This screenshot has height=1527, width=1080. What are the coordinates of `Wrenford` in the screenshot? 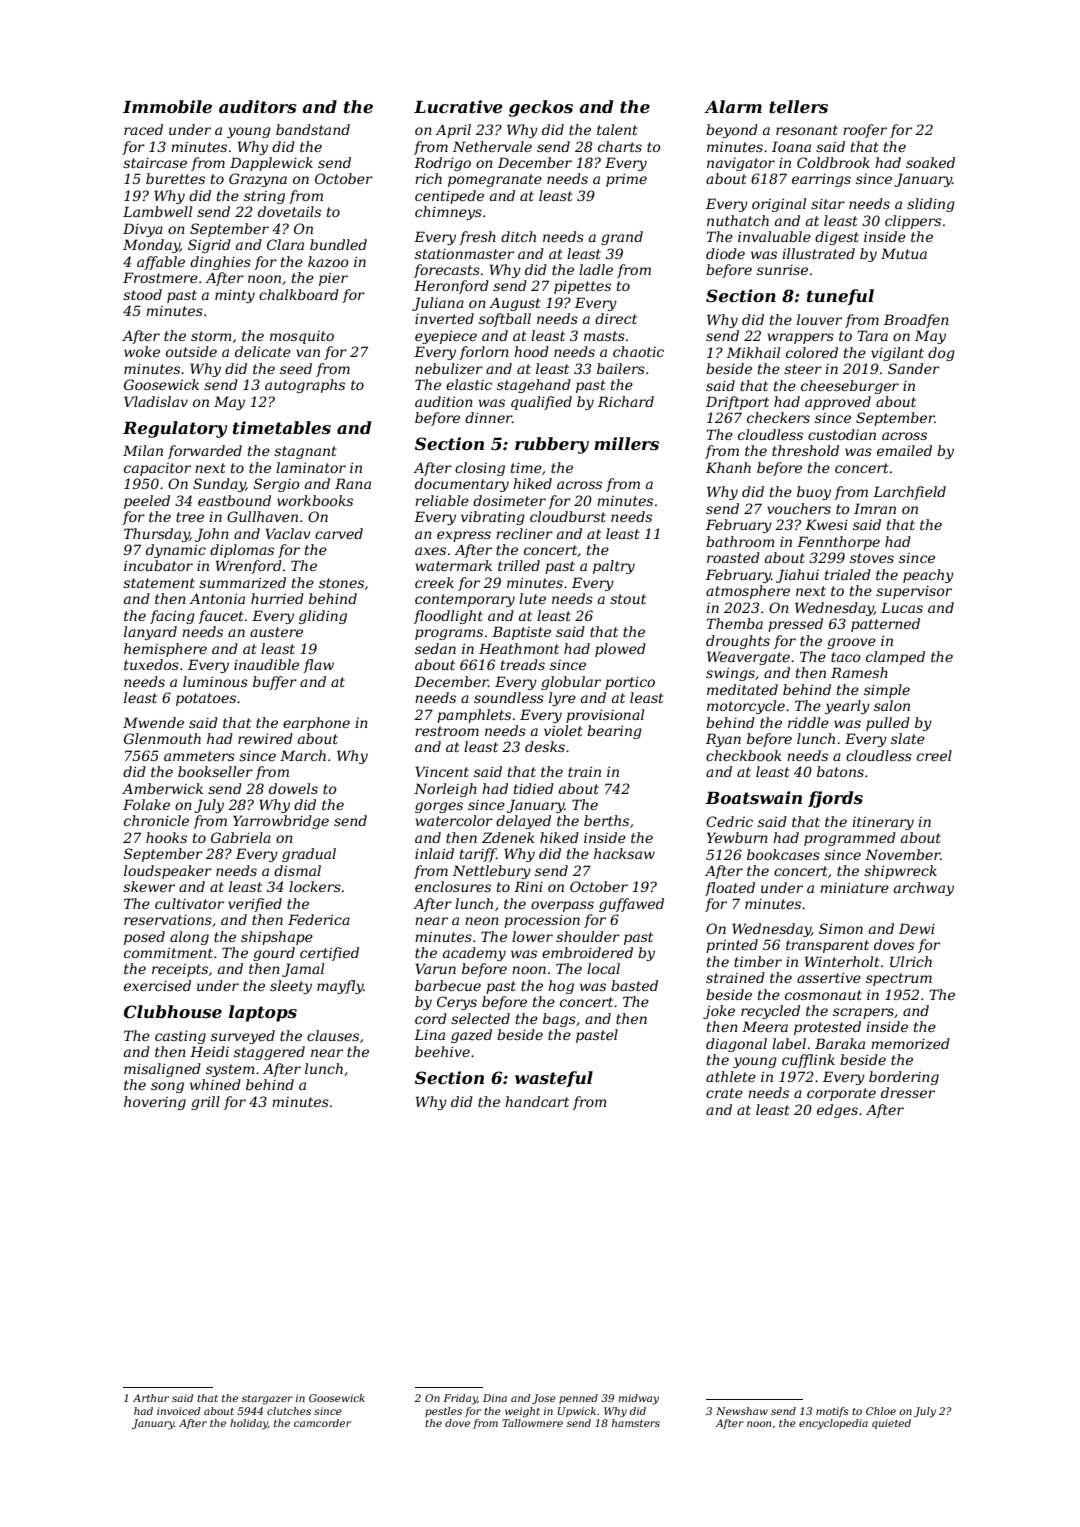 It's located at (249, 567).
